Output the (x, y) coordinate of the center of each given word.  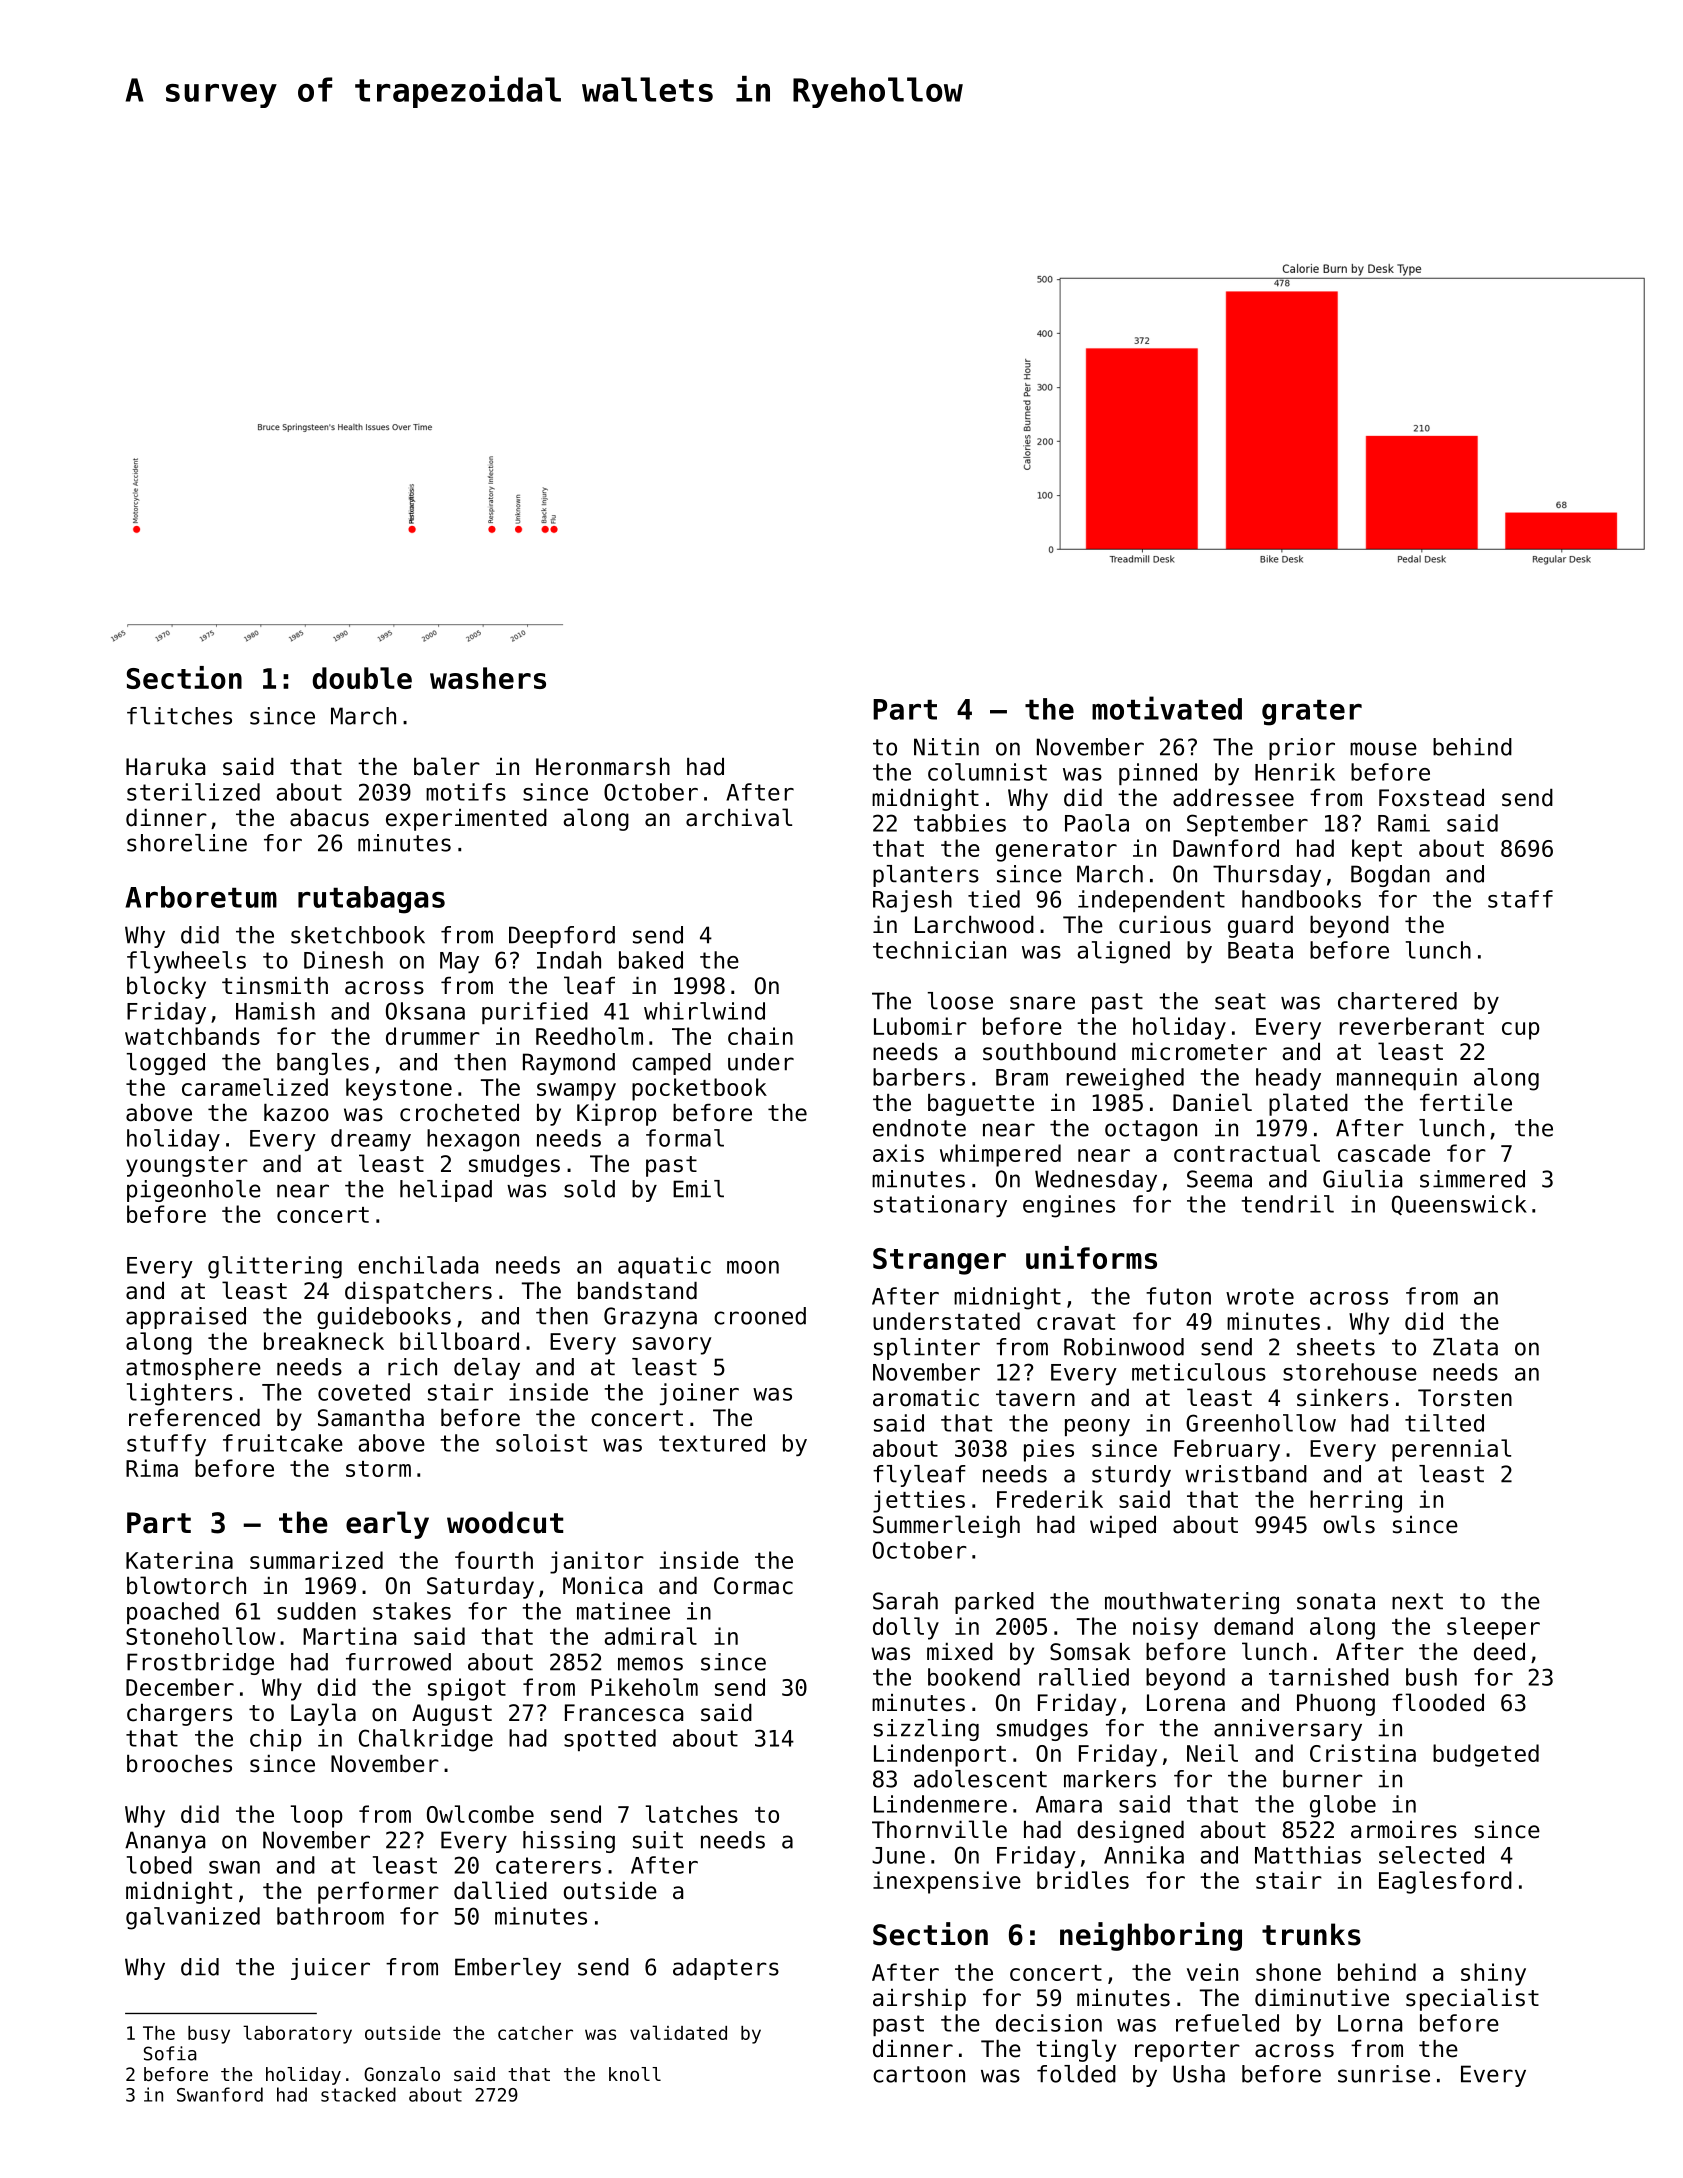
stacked (358, 2094)
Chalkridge (426, 1740)
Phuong (1336, 1705)
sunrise (1384, 2074)
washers (488, 678)
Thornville (939, 1829)
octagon (1151, 1130)
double (362, 678)
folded (1076, 2074)
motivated (1167, 708)
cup (1521, 1031)
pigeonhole (194, 1191)
